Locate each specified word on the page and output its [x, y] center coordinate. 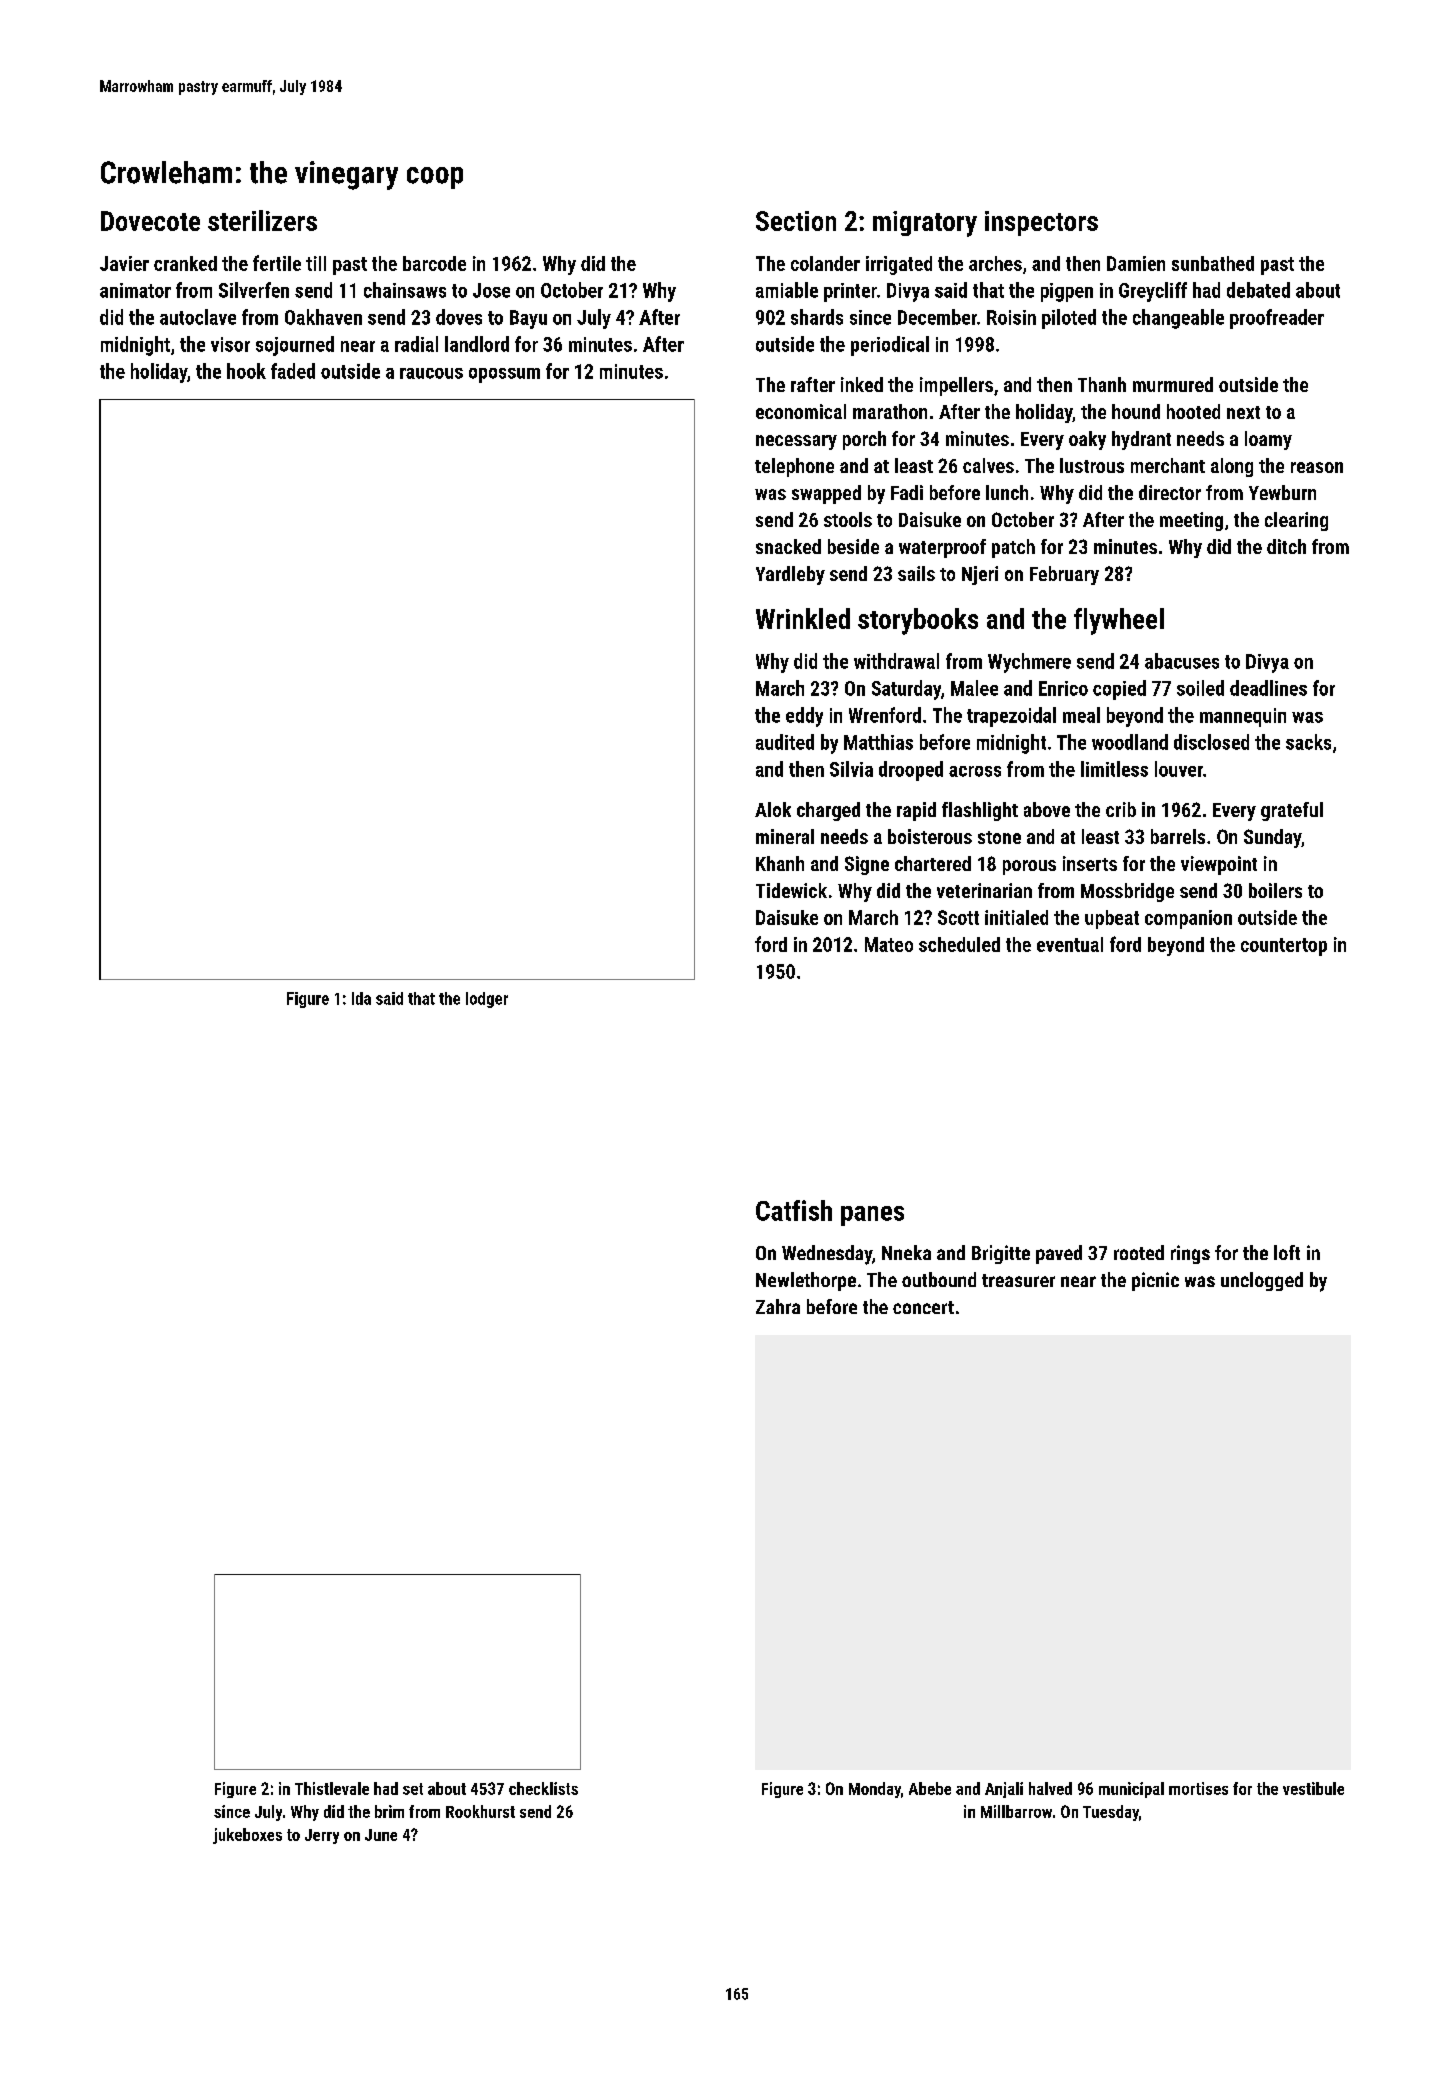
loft [1287, 1252]
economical [801, 411]
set [413, 1789]
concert [923, 1307]
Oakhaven [323, 317]
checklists [543, 1788]
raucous [431, 373]
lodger [487, 1000]
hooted [1193, 411]
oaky [1087, 440]
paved [1059, 1254]
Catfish [794, 1210]
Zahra [778, 1306]
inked [862, 384]
